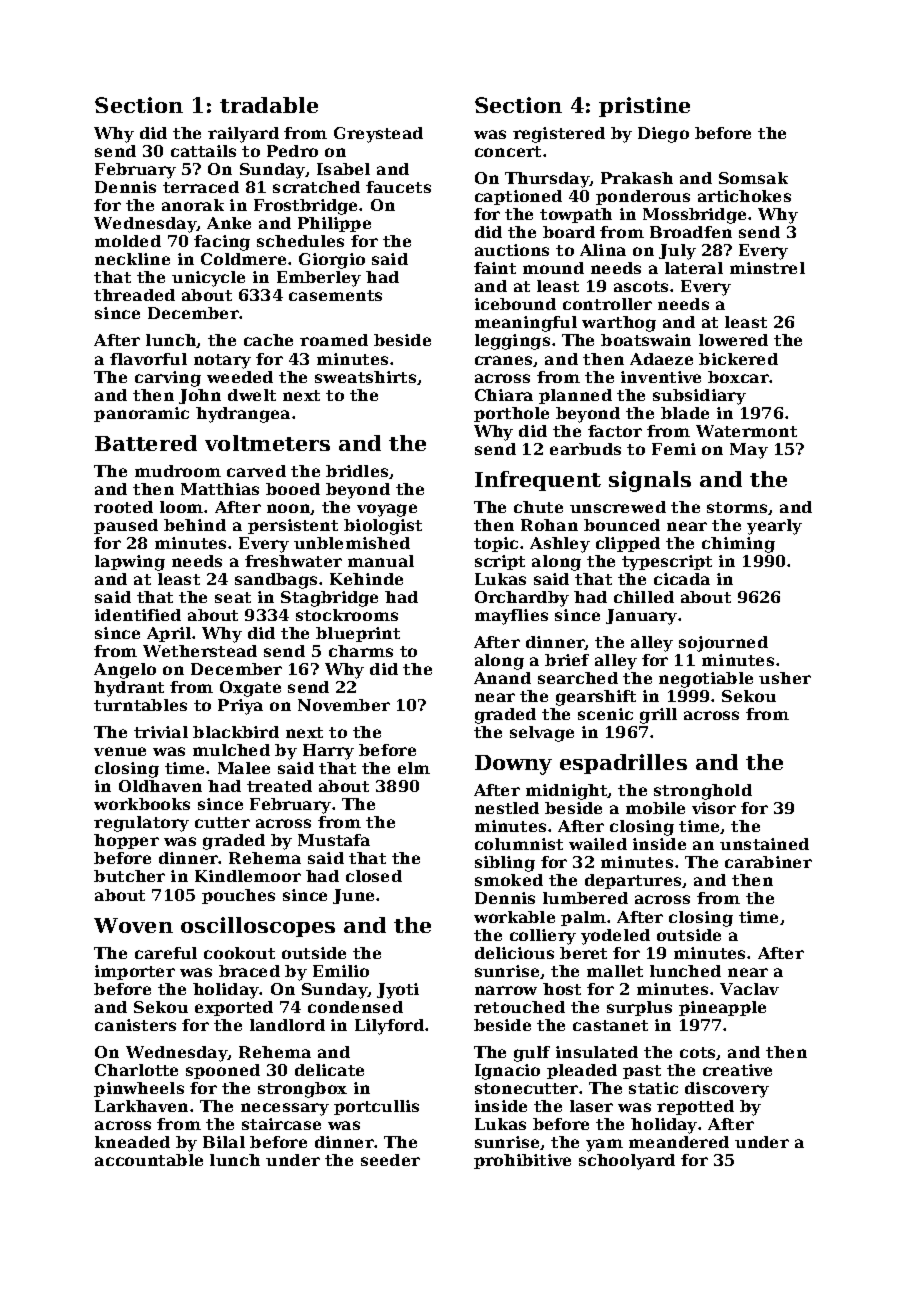 This screenshot has height=1316, width=908. Describe the element at coordinates (361, 651) in the screenshot. I see `charms` at that location.
